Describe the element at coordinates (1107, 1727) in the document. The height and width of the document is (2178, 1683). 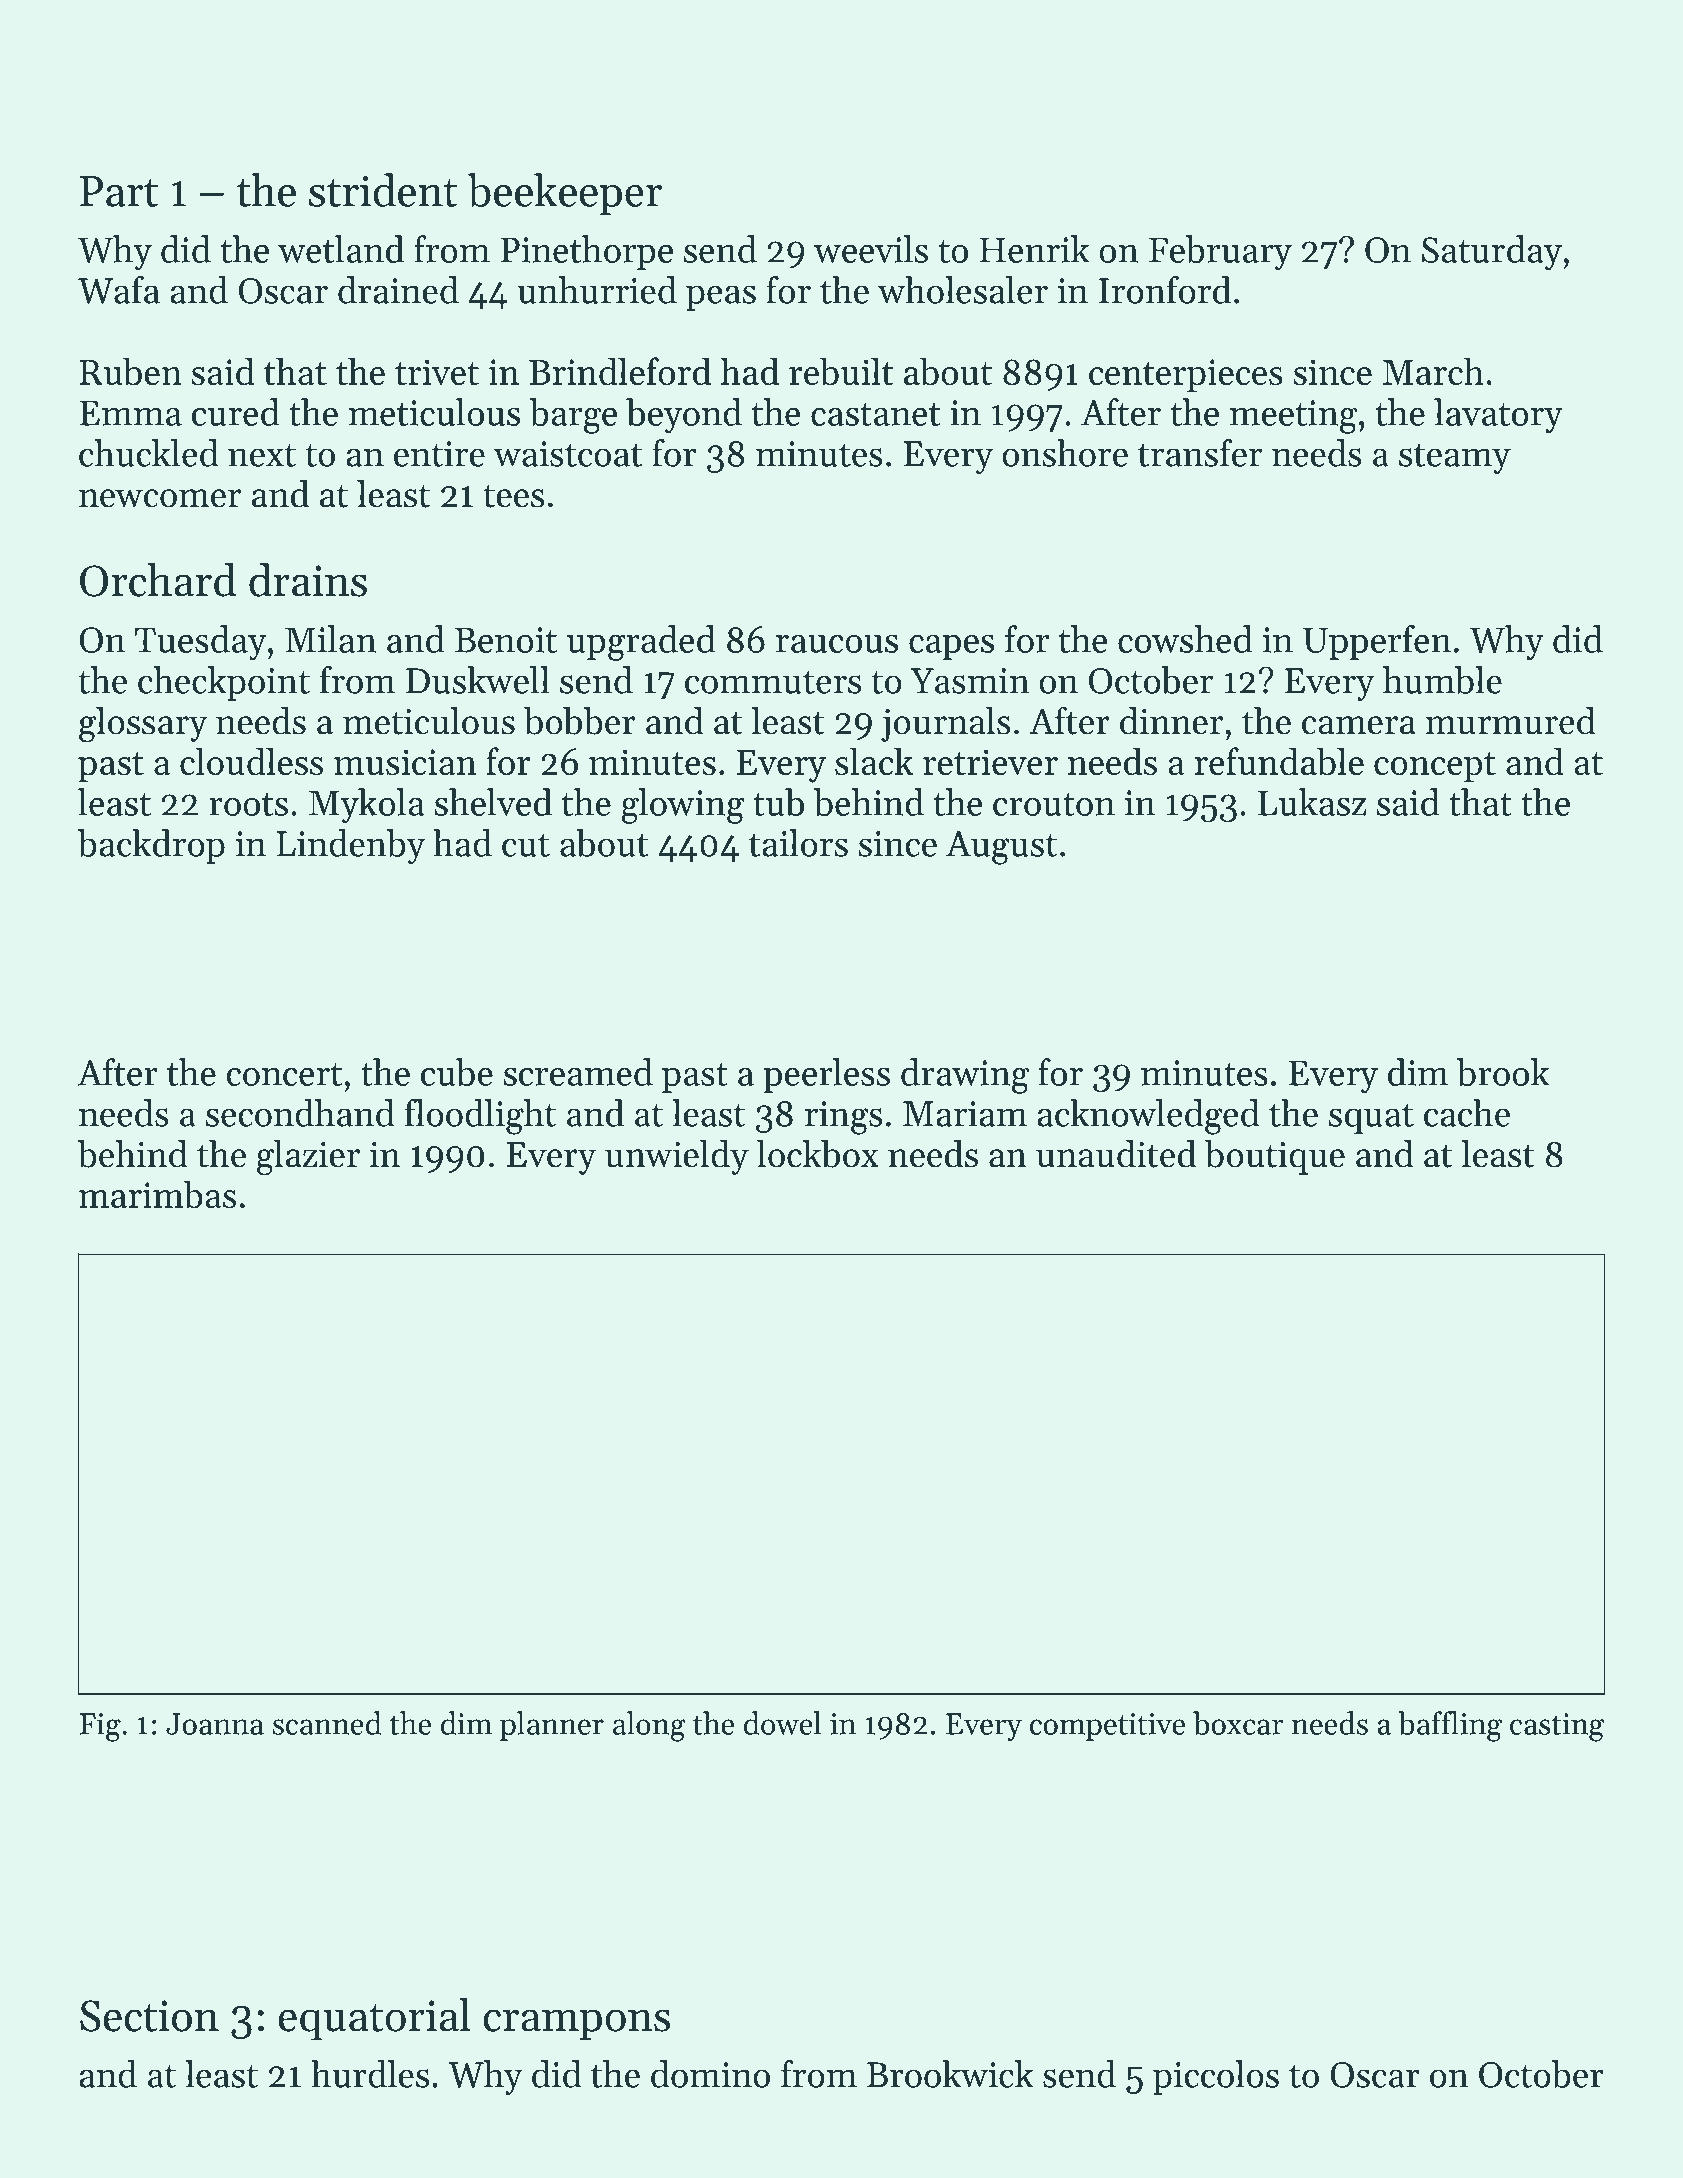
I see `competitive` at that location.
